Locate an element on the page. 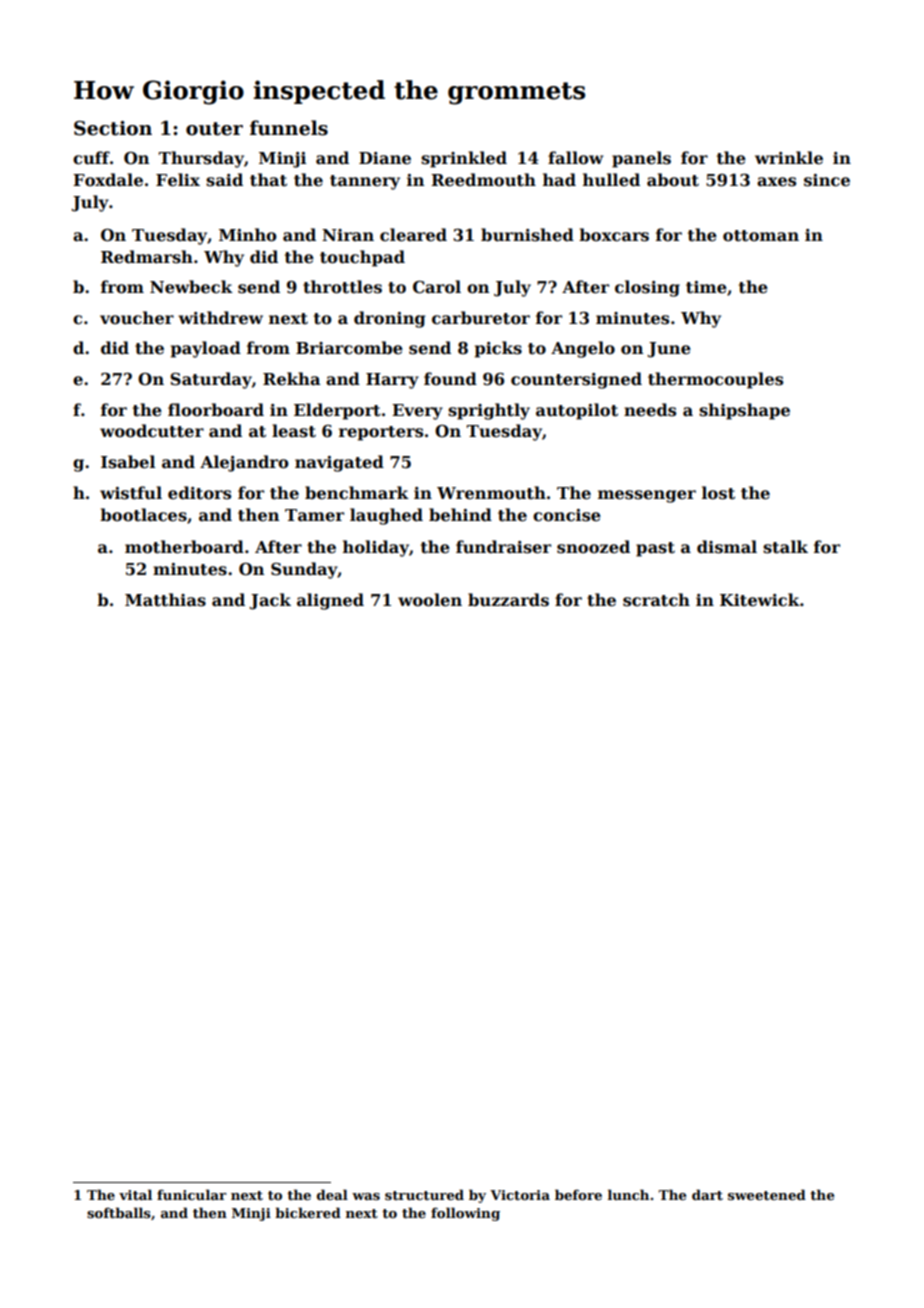  softballs is located at coordinates (119, 1212).
